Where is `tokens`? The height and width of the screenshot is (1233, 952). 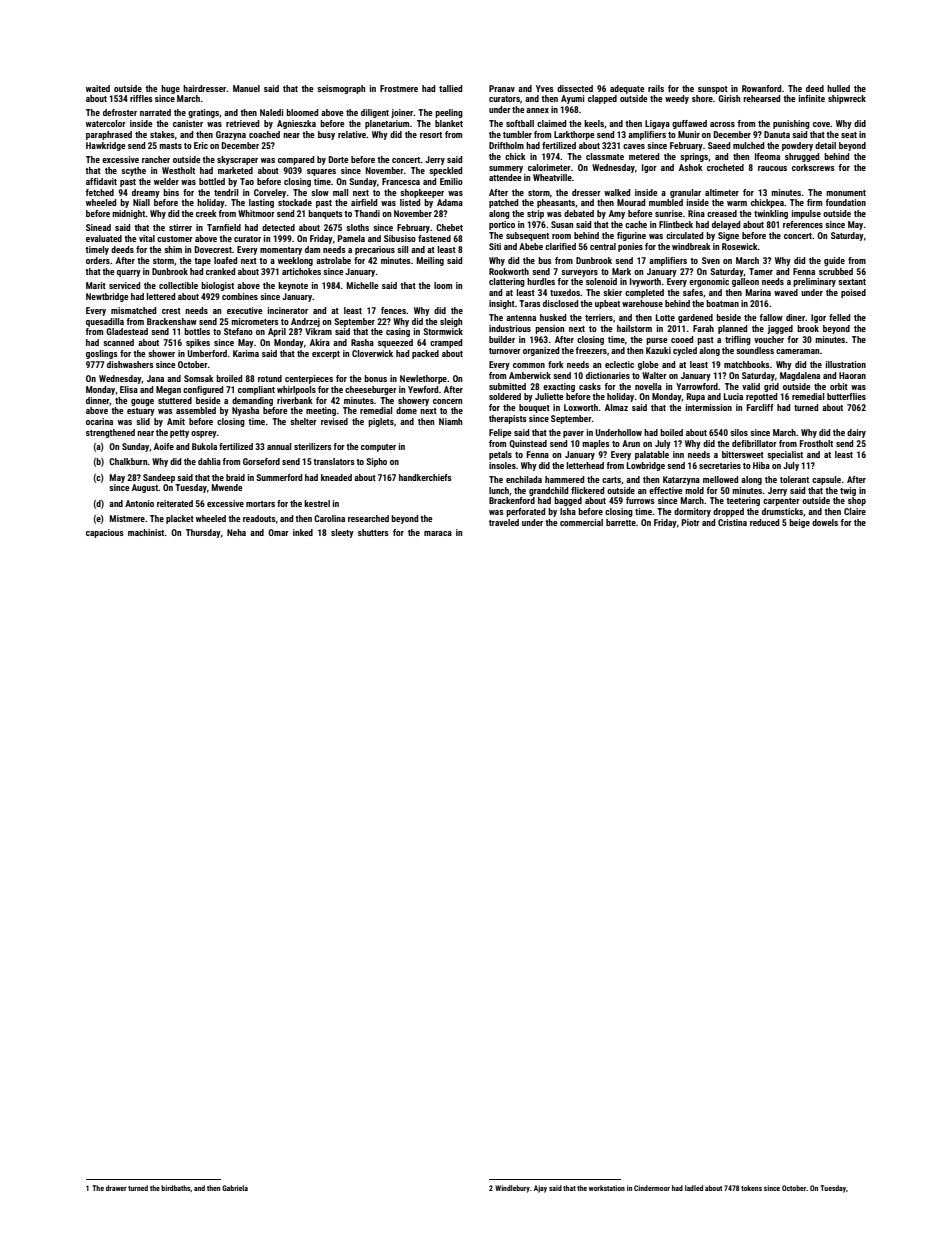
tokens is located at coordinates (751, 1188).
